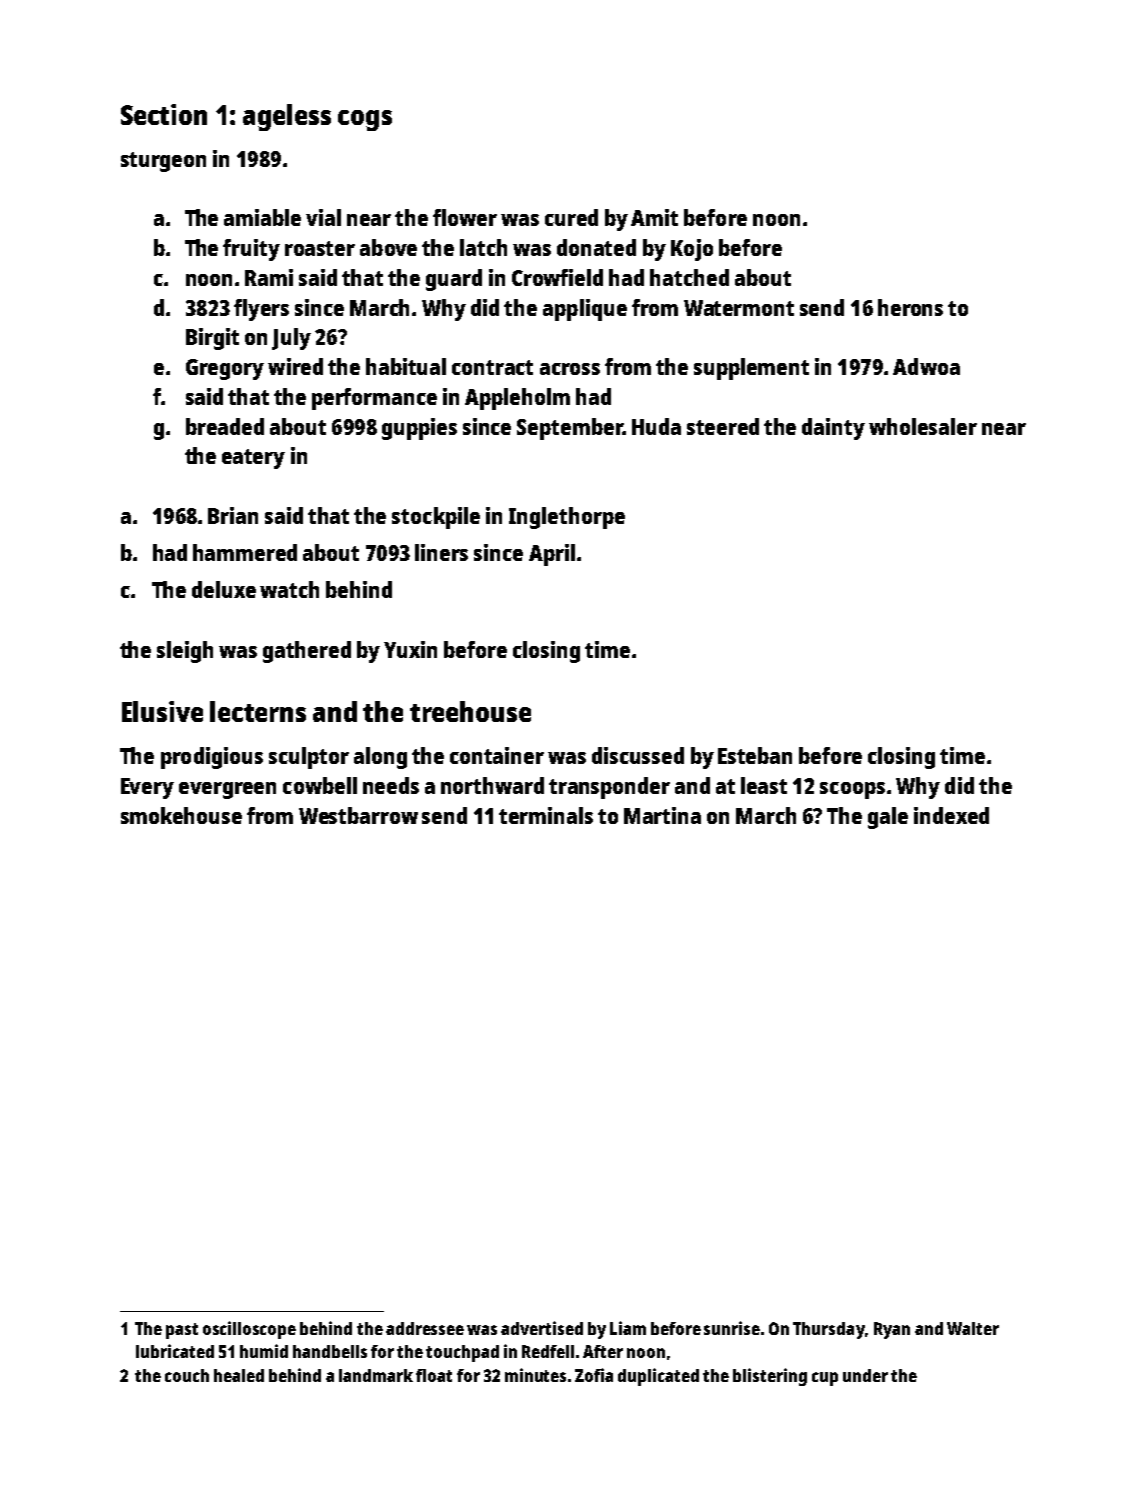  Describe the element at coordinates (732, 1328) in the screenshot. I see `sunrise` at that location.
